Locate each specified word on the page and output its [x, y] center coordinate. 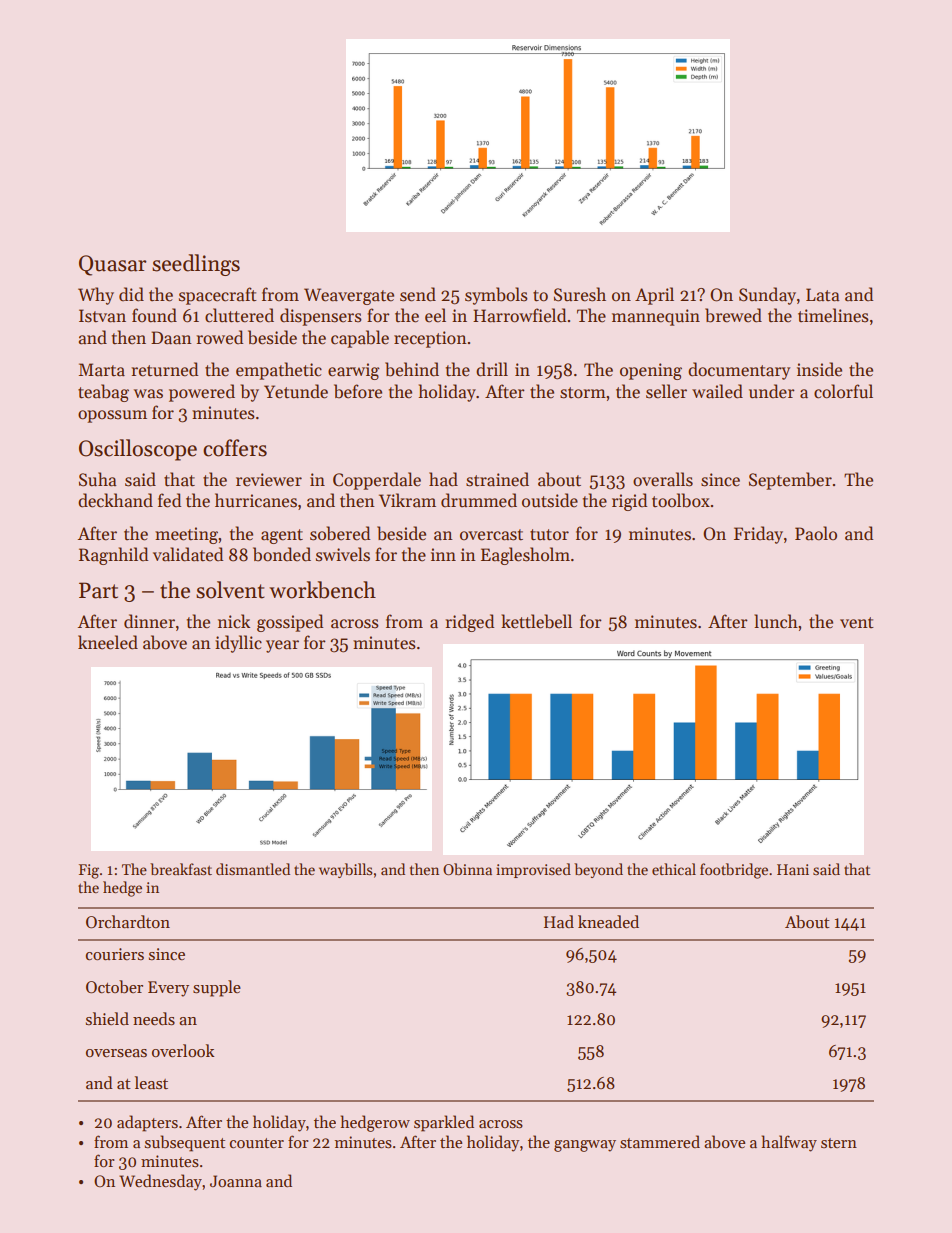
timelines [833, 315]
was [148, 394]
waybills [345, 870]
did [131, 294]
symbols [496, 296]
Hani [793, 869]
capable [360, 339]
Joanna [236, 1181]
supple [217, 988]
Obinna [467, 869]
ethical [674, 869]
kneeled [108, 642]
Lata [823, 295]
